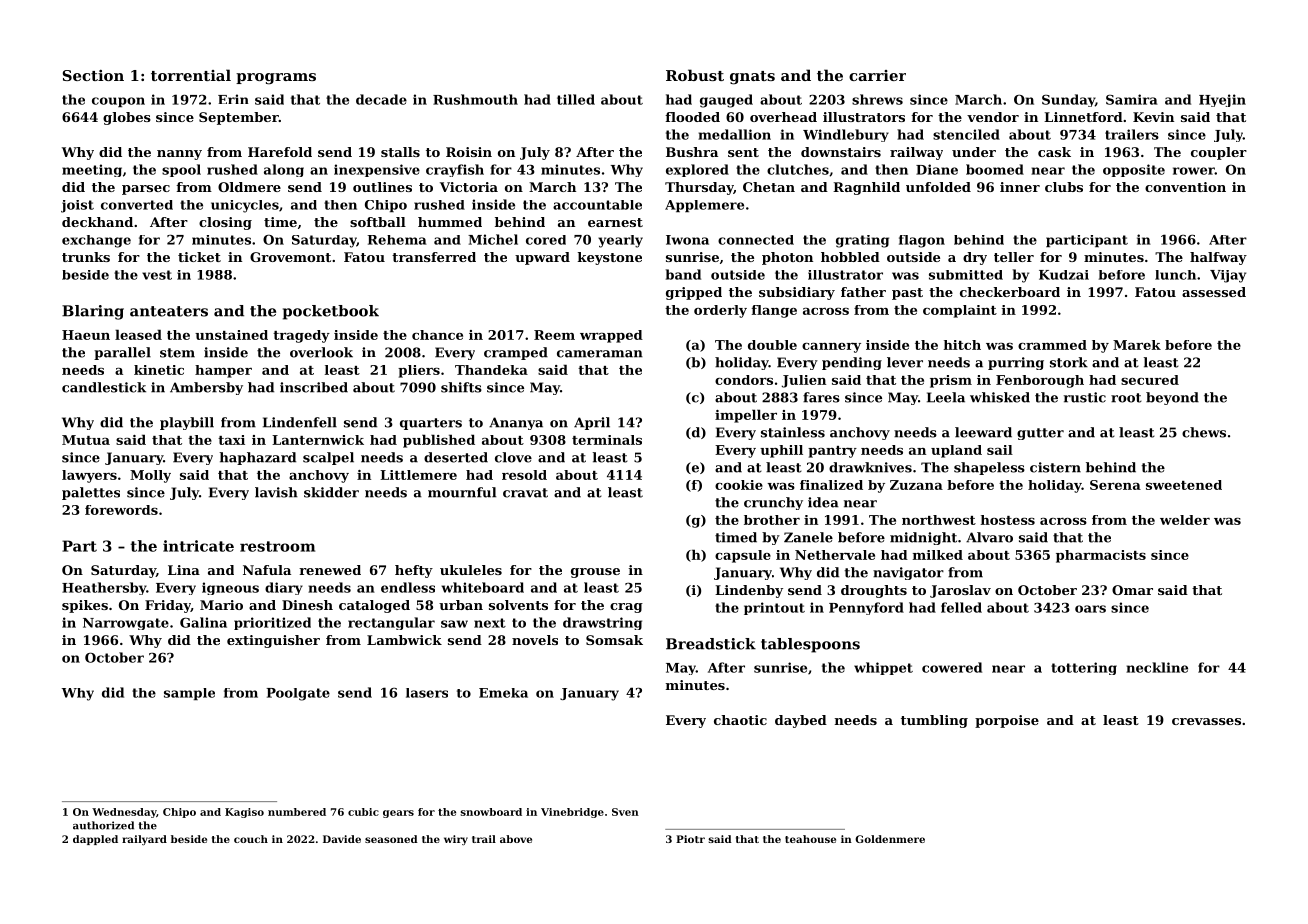  Describe the element at coordinates (189, 694) in the screenshot. I see `sample` at that location.
